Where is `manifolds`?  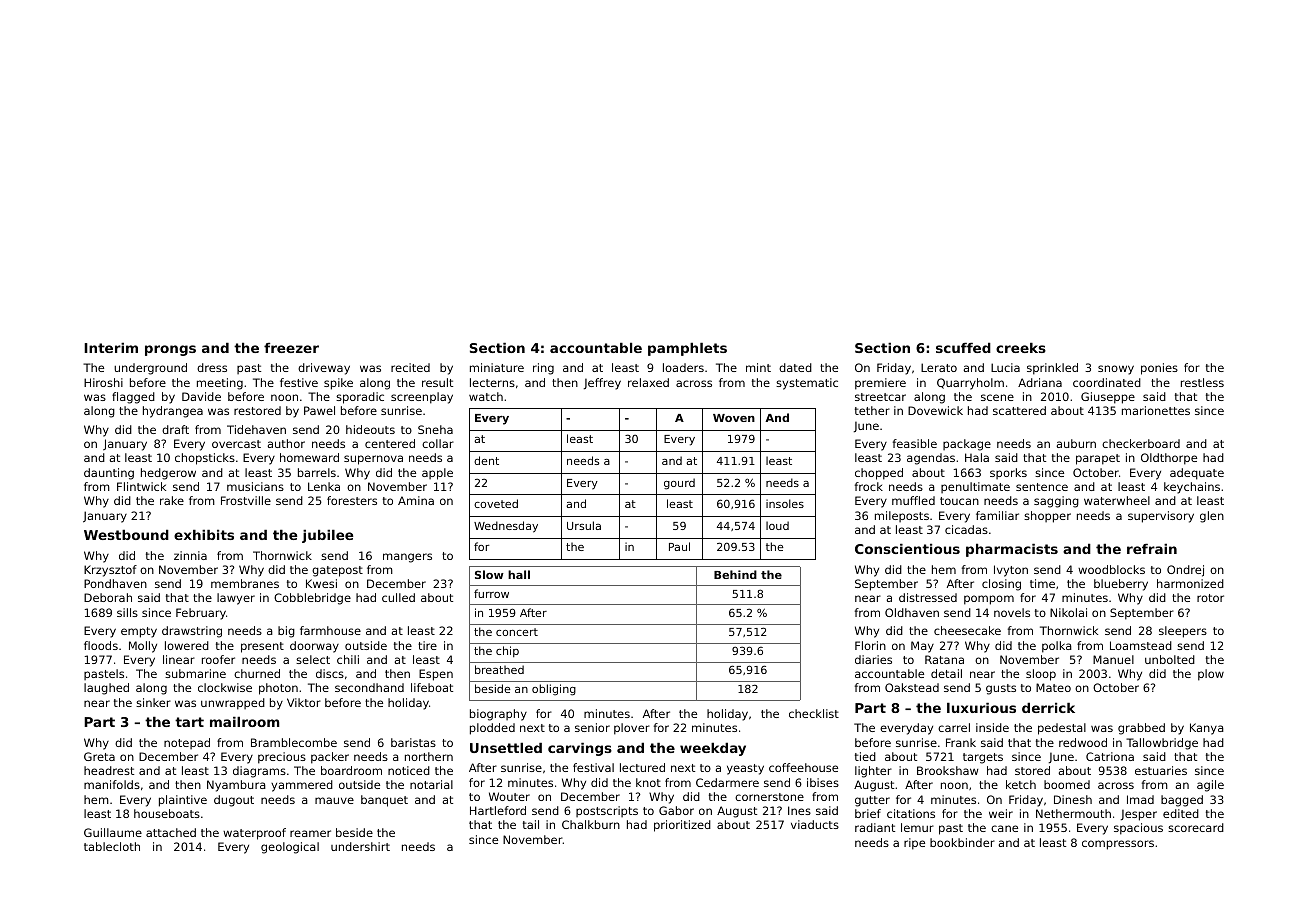 manifolds is located at coordinates (112, 784).
